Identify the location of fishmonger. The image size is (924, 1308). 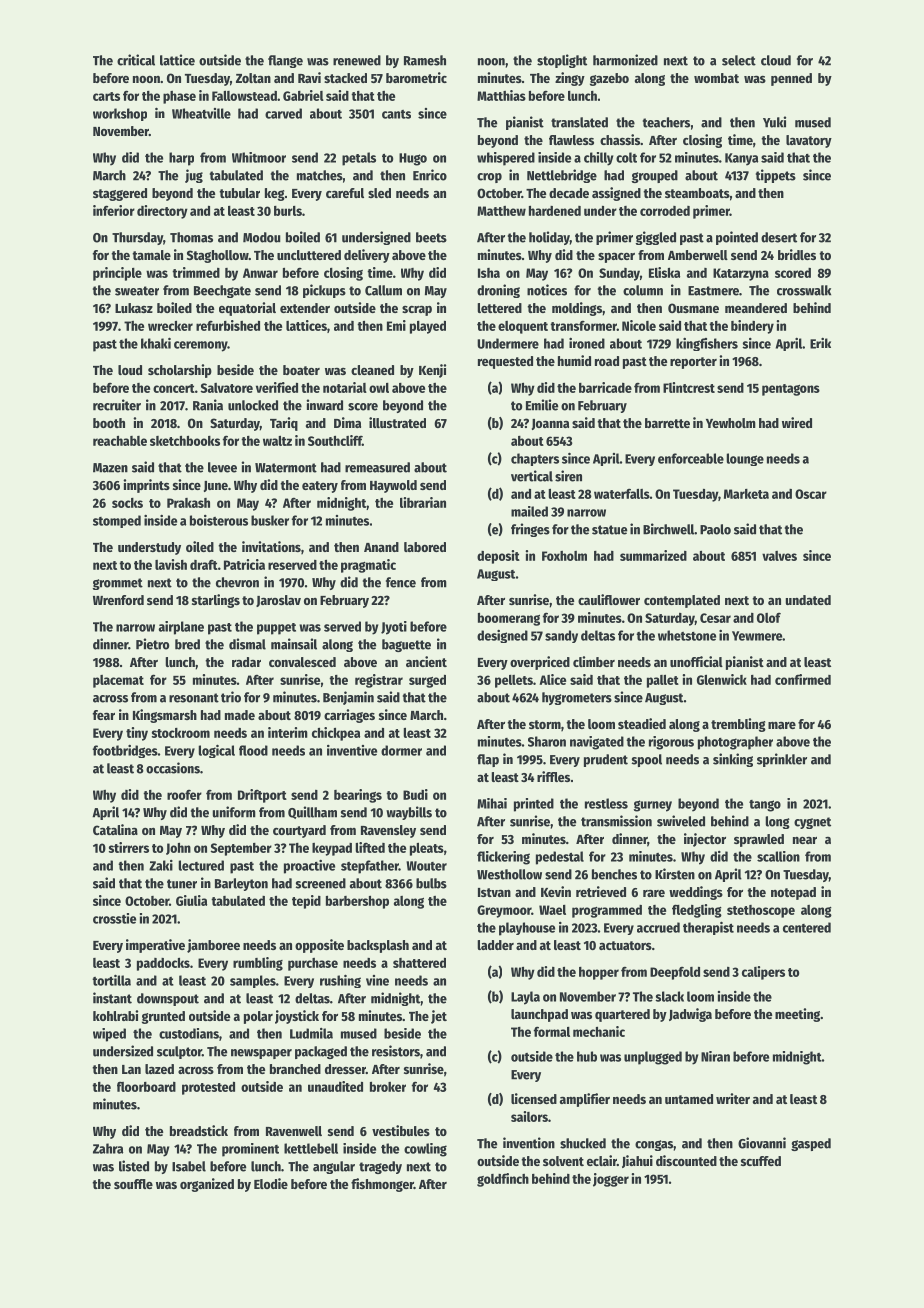
(382, 1185).
